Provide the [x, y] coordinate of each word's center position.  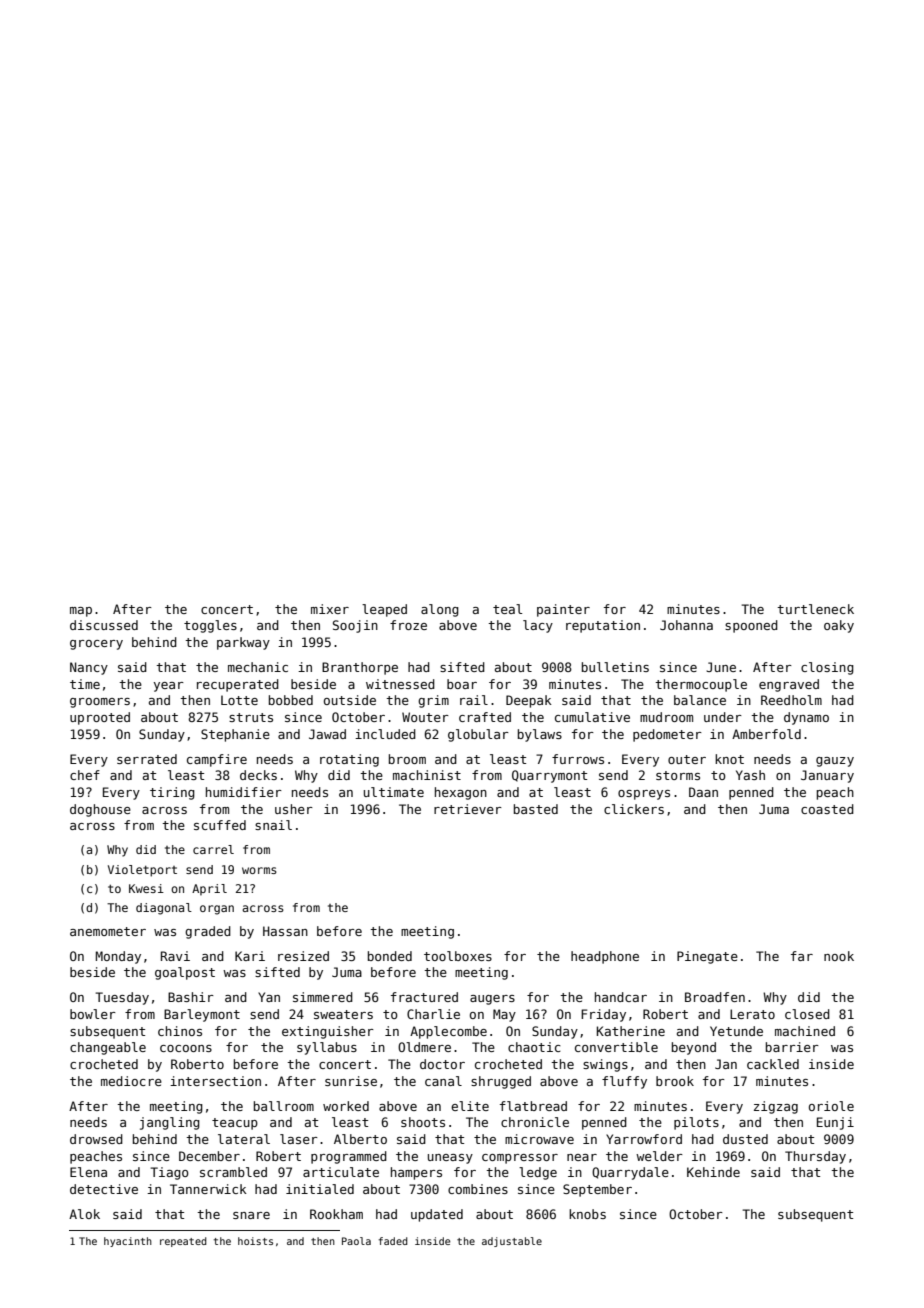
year [169, 687]
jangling [170, 1123]
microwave [539, 1139]
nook [839, 956]
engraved [789, 685]
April [209, 889]
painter [563, 610]
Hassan [285, 931]
